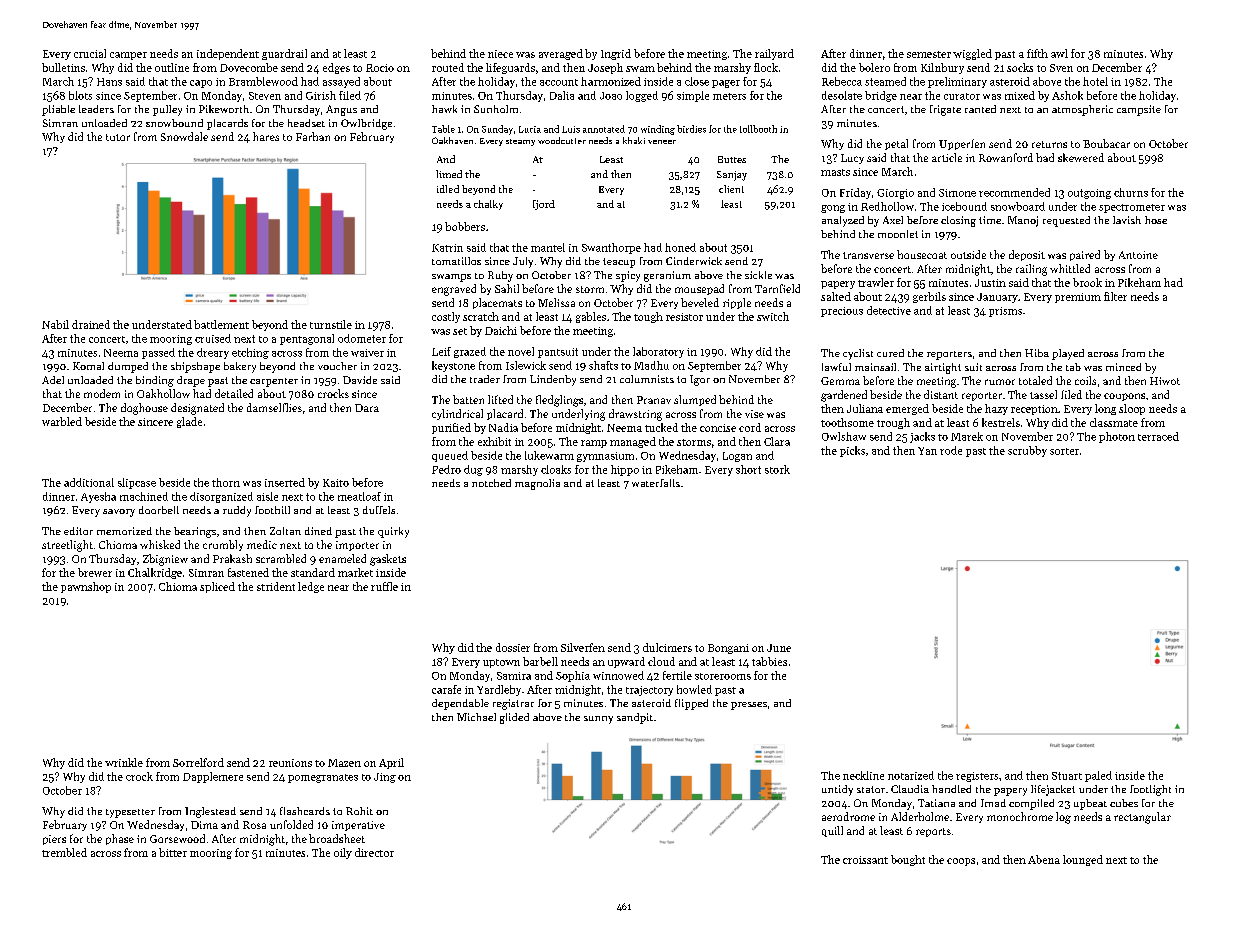 This image has width=1233, height=952. Describe the element at coordinates (769, 661) in the image. I see `tabbies` at that location.
